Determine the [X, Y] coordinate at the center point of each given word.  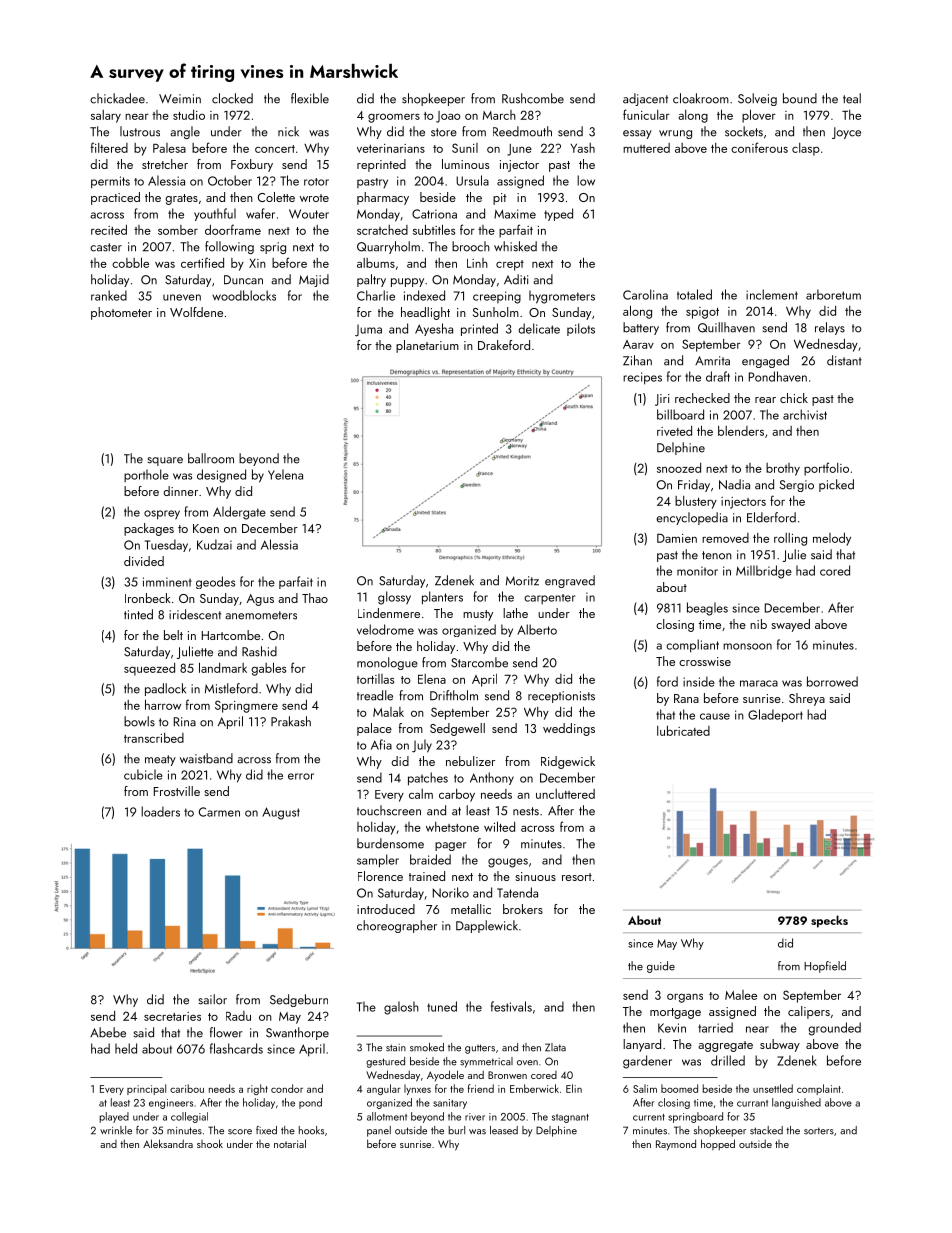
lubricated [683, 731]
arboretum [833, 294]
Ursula [472, 180]
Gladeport [775, 715]
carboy [457, 795]
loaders [160, 811]
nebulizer [470, 761]
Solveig [757, 99]
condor [287, 1088]
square [165, 461]
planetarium [427, 346]
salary [106, 116]
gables [268, 669]
